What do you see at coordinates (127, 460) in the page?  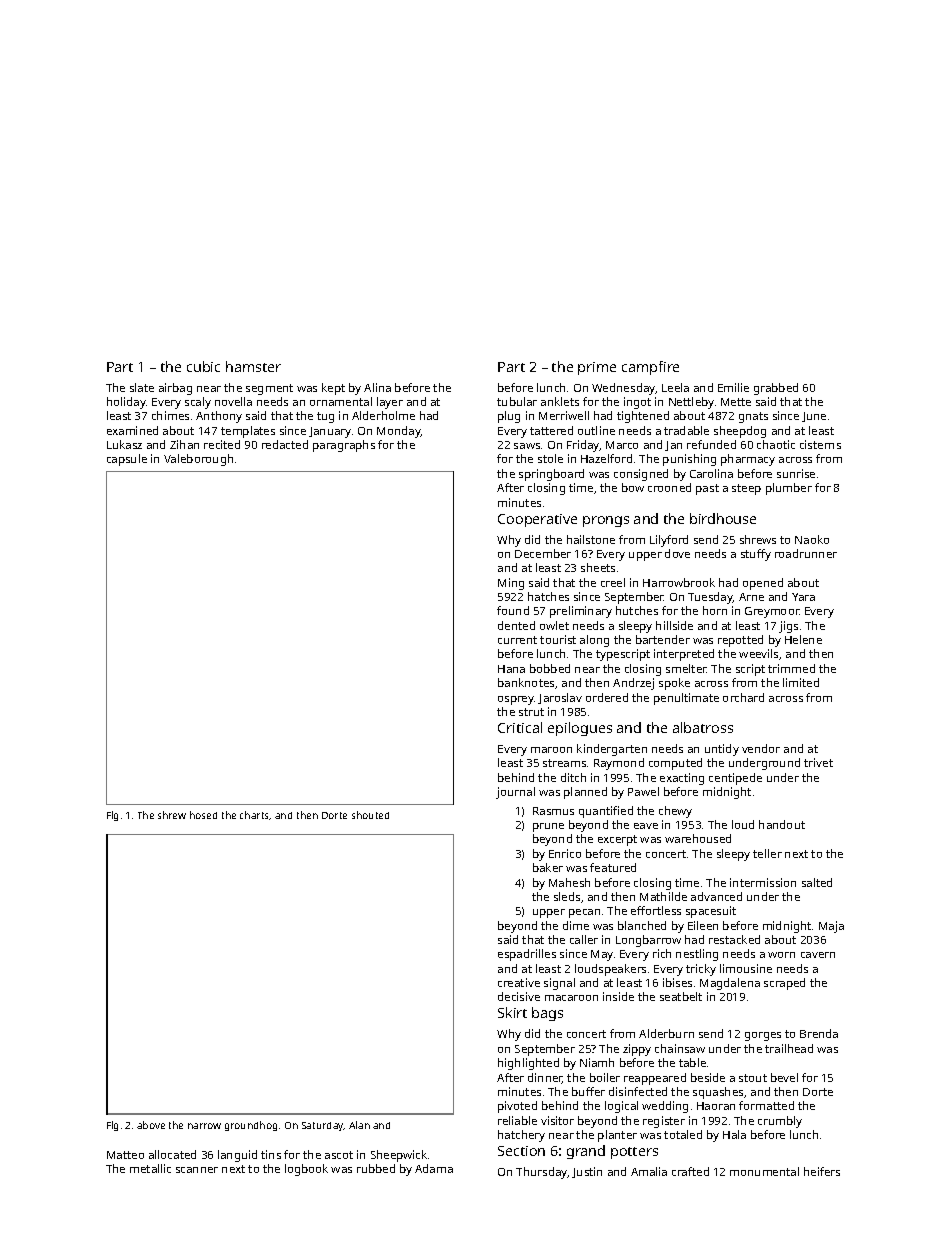 I see `capsule` at bounding box center [127, 460].
